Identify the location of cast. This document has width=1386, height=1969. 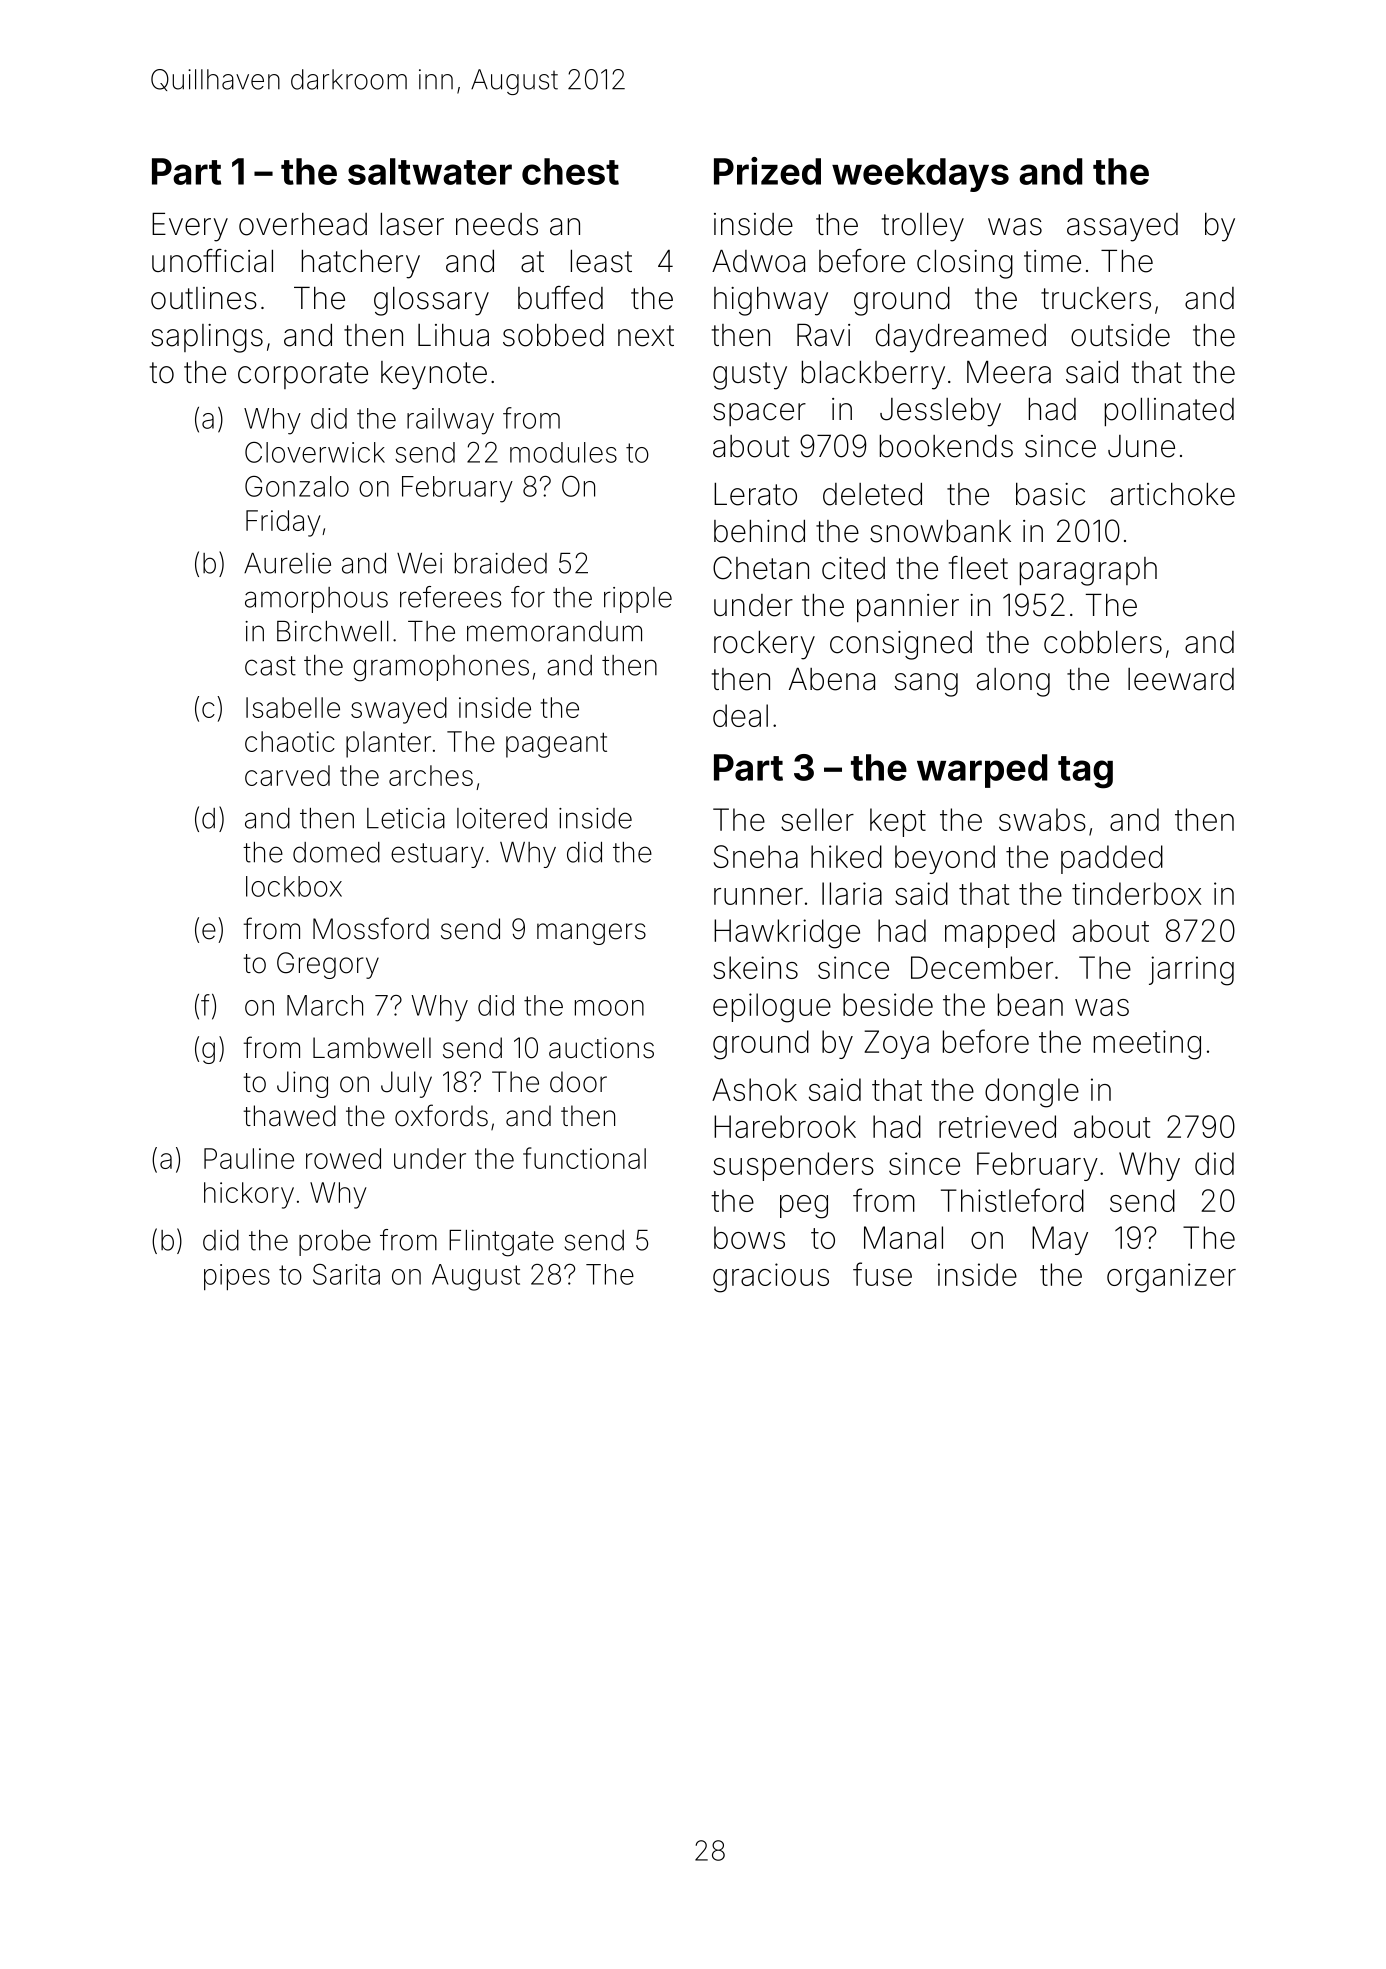
(270, 666).
